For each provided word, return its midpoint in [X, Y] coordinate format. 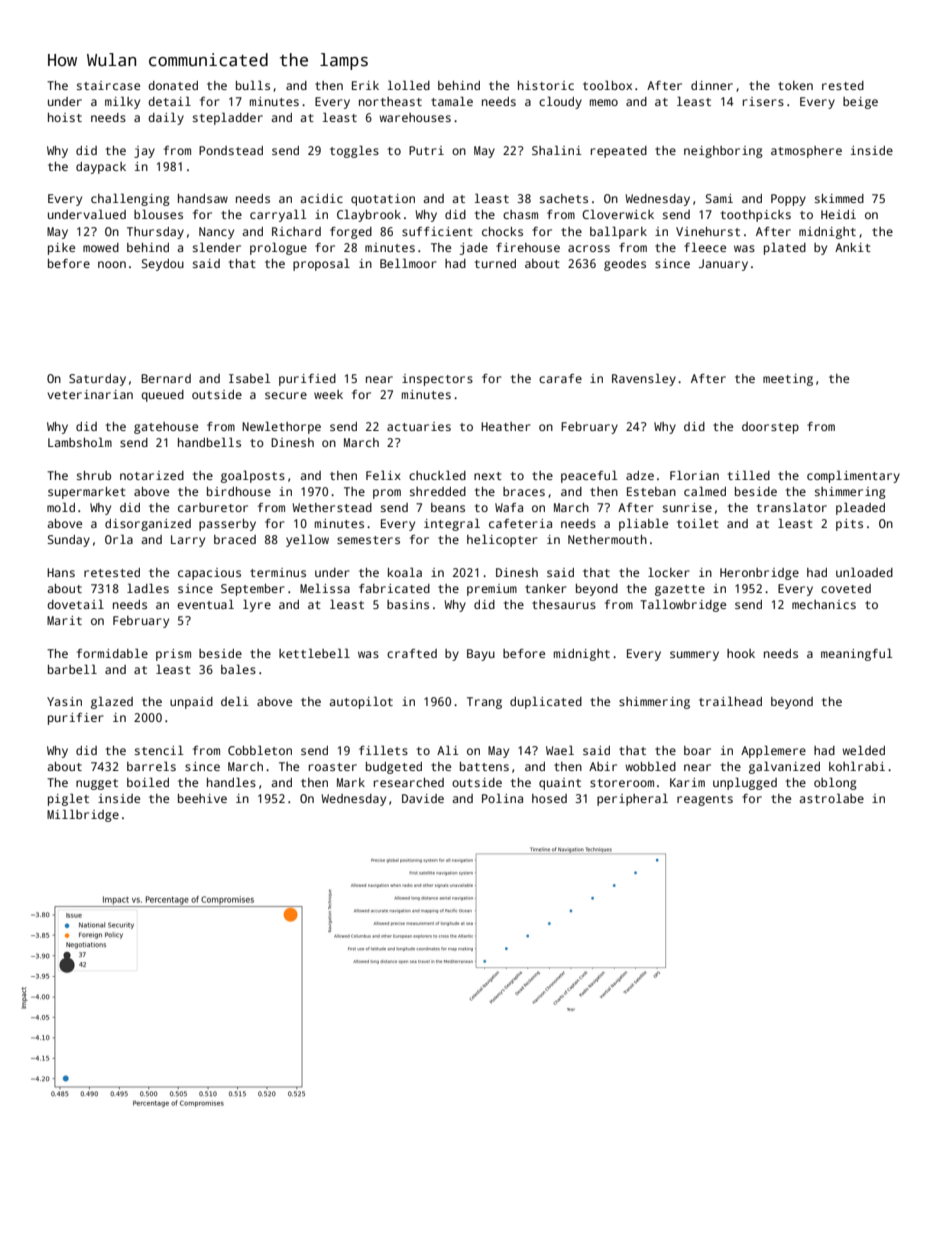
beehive [202, 798]
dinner [712, 85]
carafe [560, 378]
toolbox [607, 85]
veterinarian [90, 394]
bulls [253, 85]
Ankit [853, 247]
